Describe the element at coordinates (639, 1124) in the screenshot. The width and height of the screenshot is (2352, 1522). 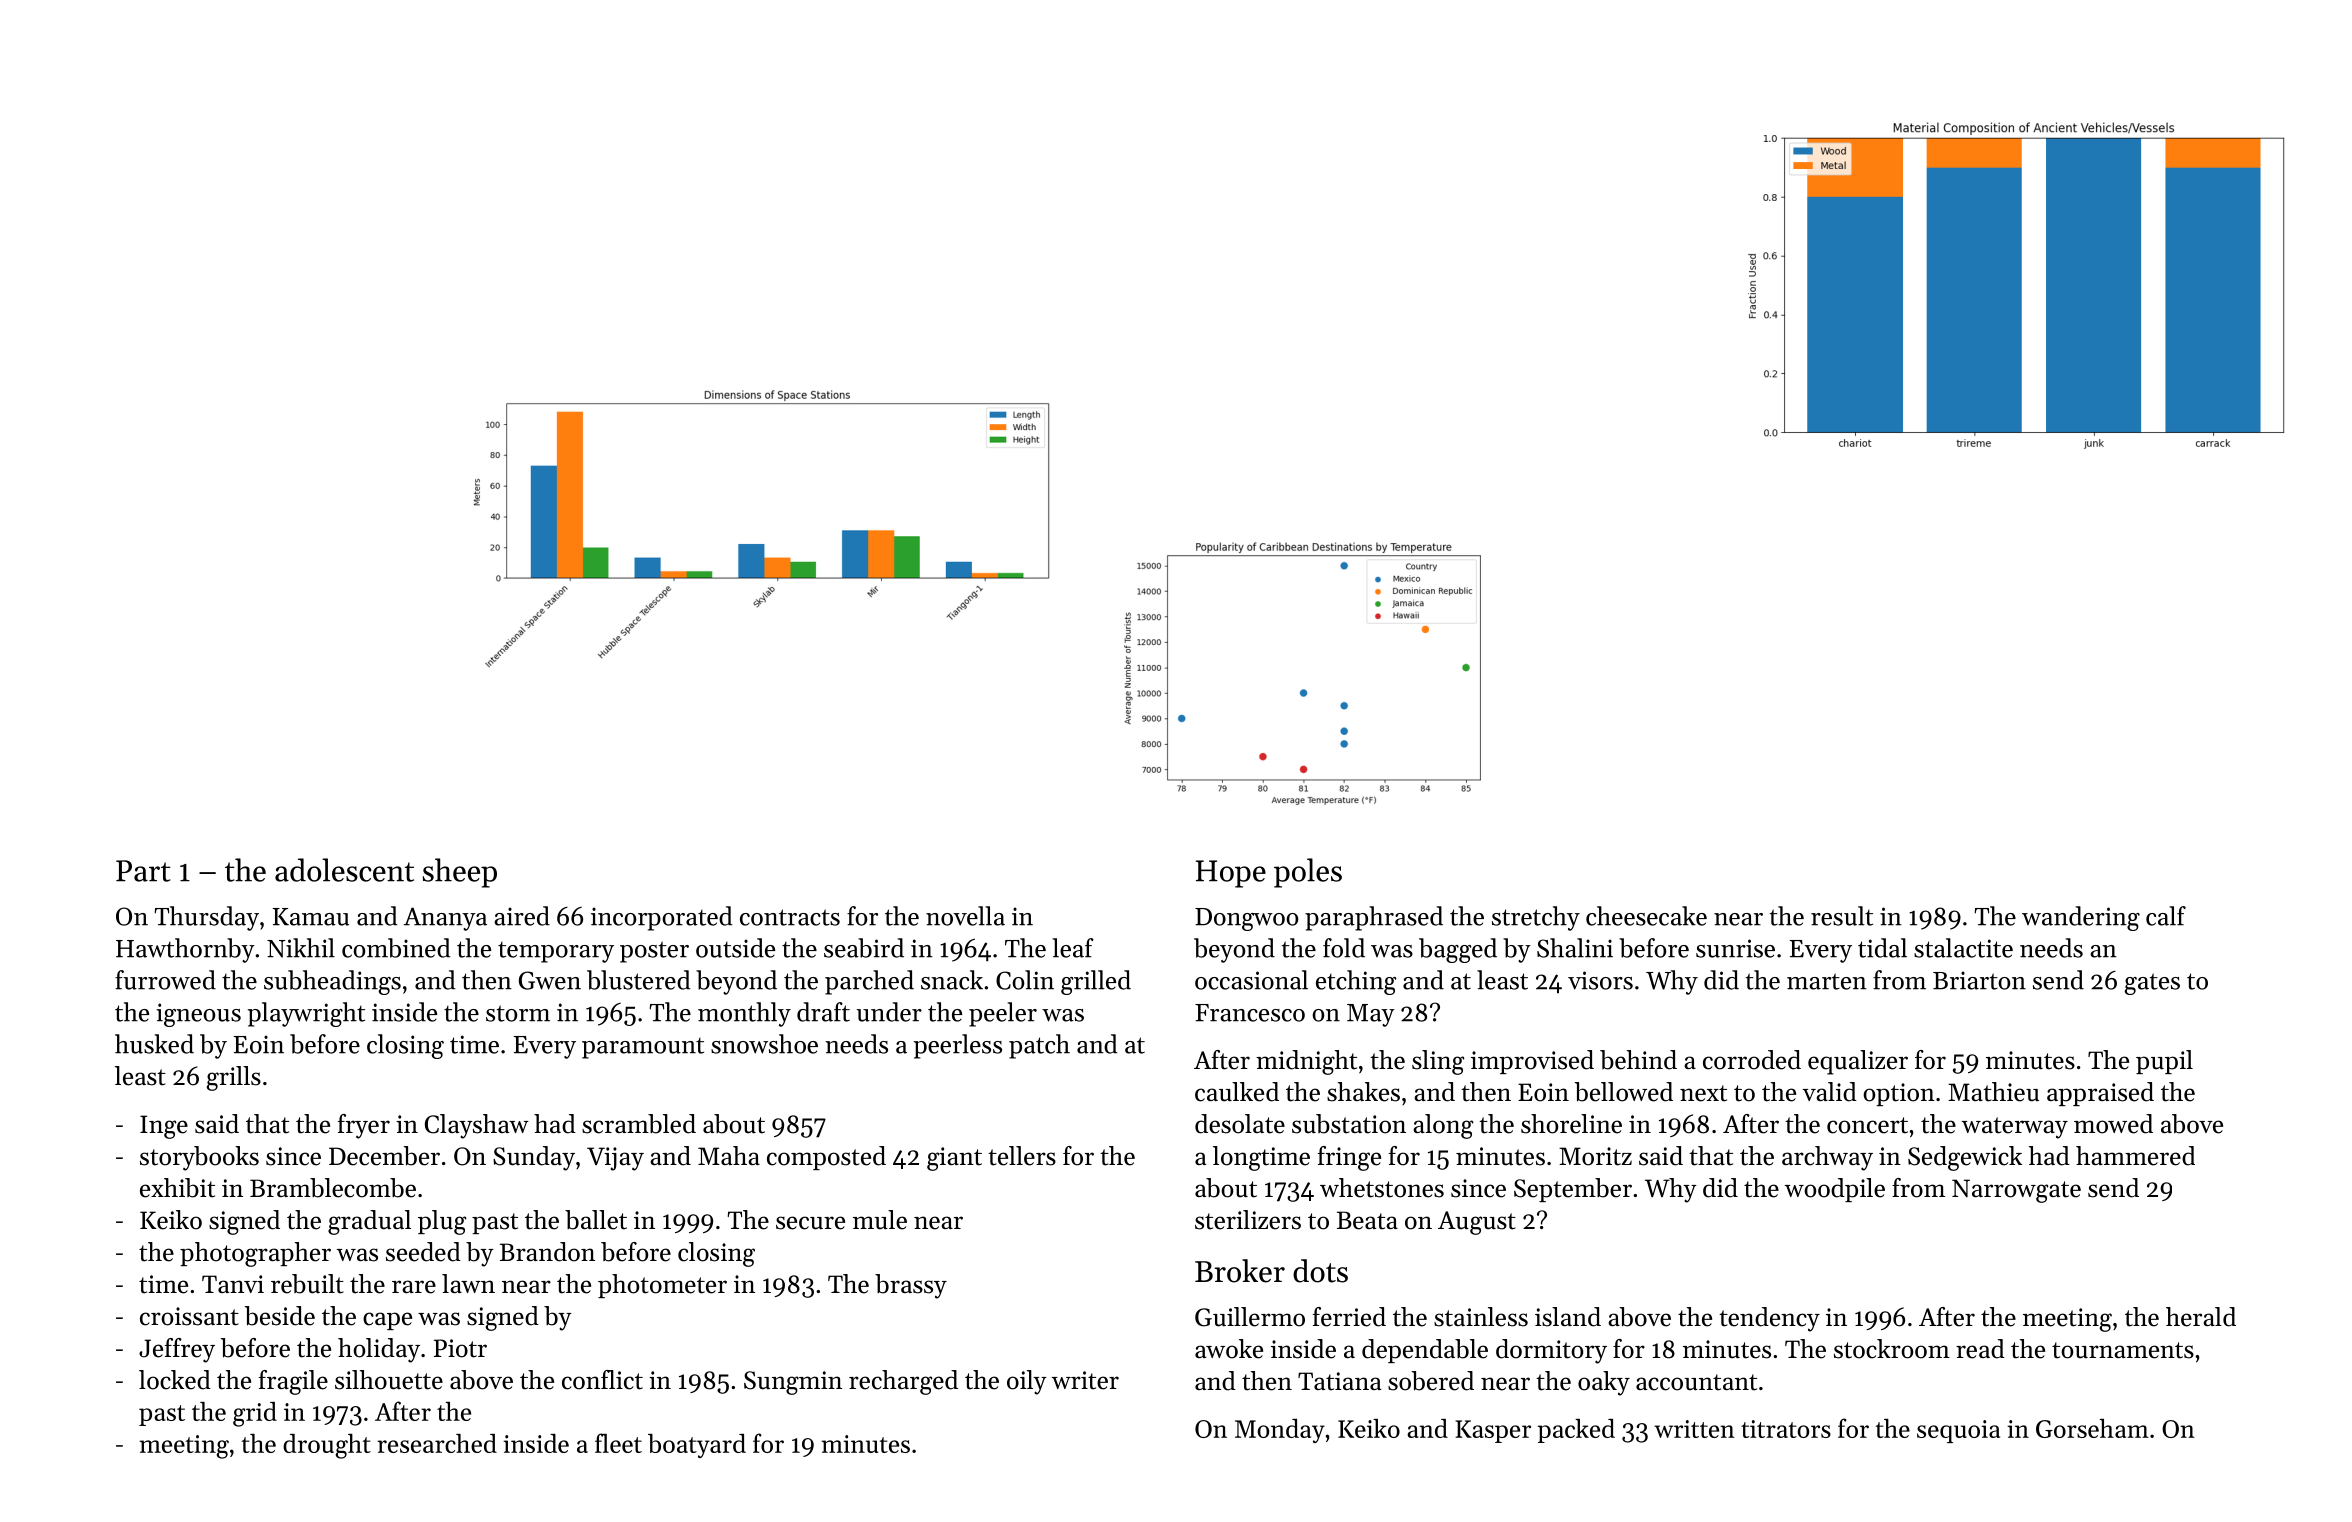
I see `scrambled` at that location.
